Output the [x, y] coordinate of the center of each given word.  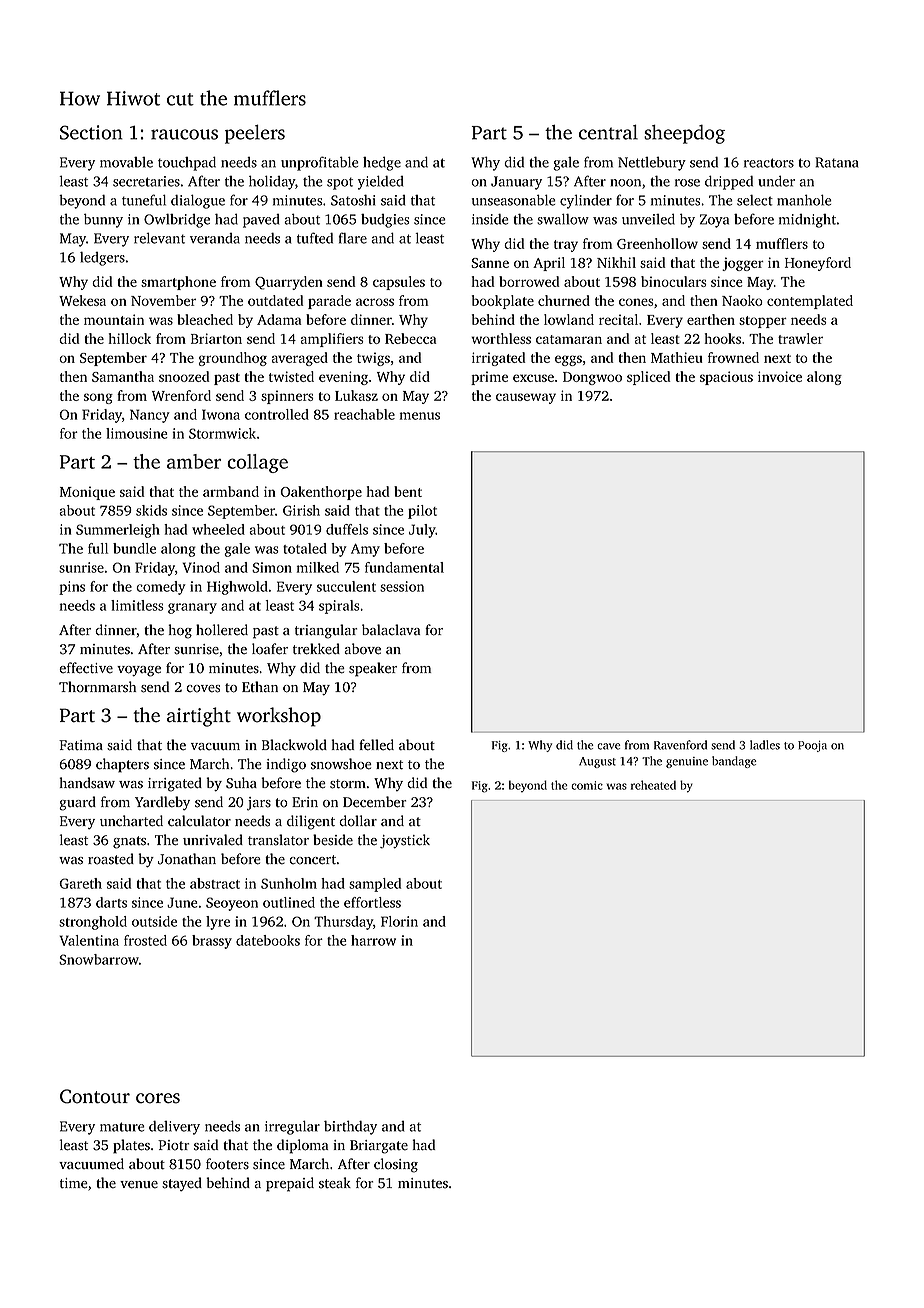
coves [203, 689]
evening [343, 378]
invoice [780, 376]
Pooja [812, 746]
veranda [215, 238]
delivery [174, 1128]
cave [609, 746]
